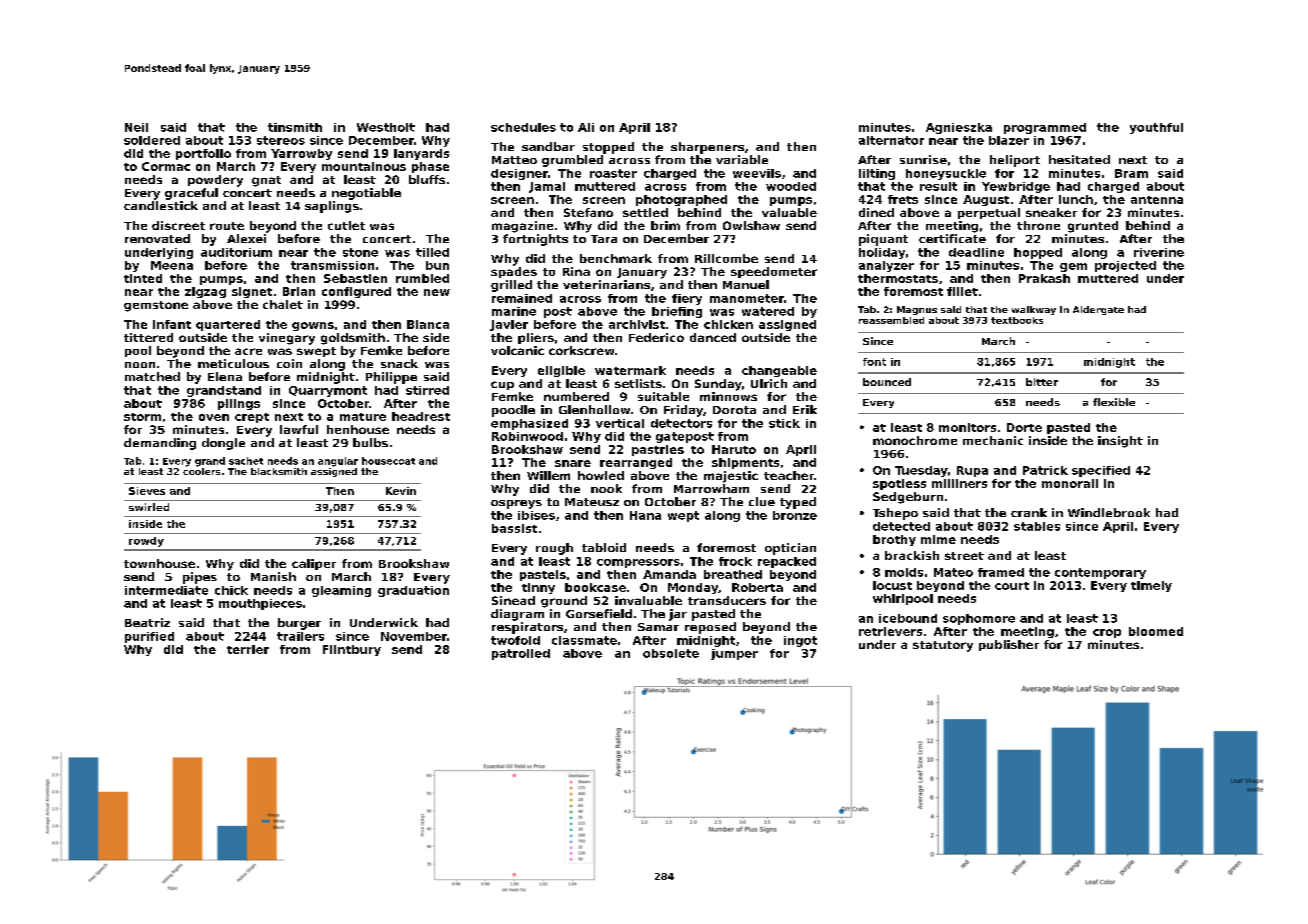  I want to click on bitter, so click(1042, 382).
